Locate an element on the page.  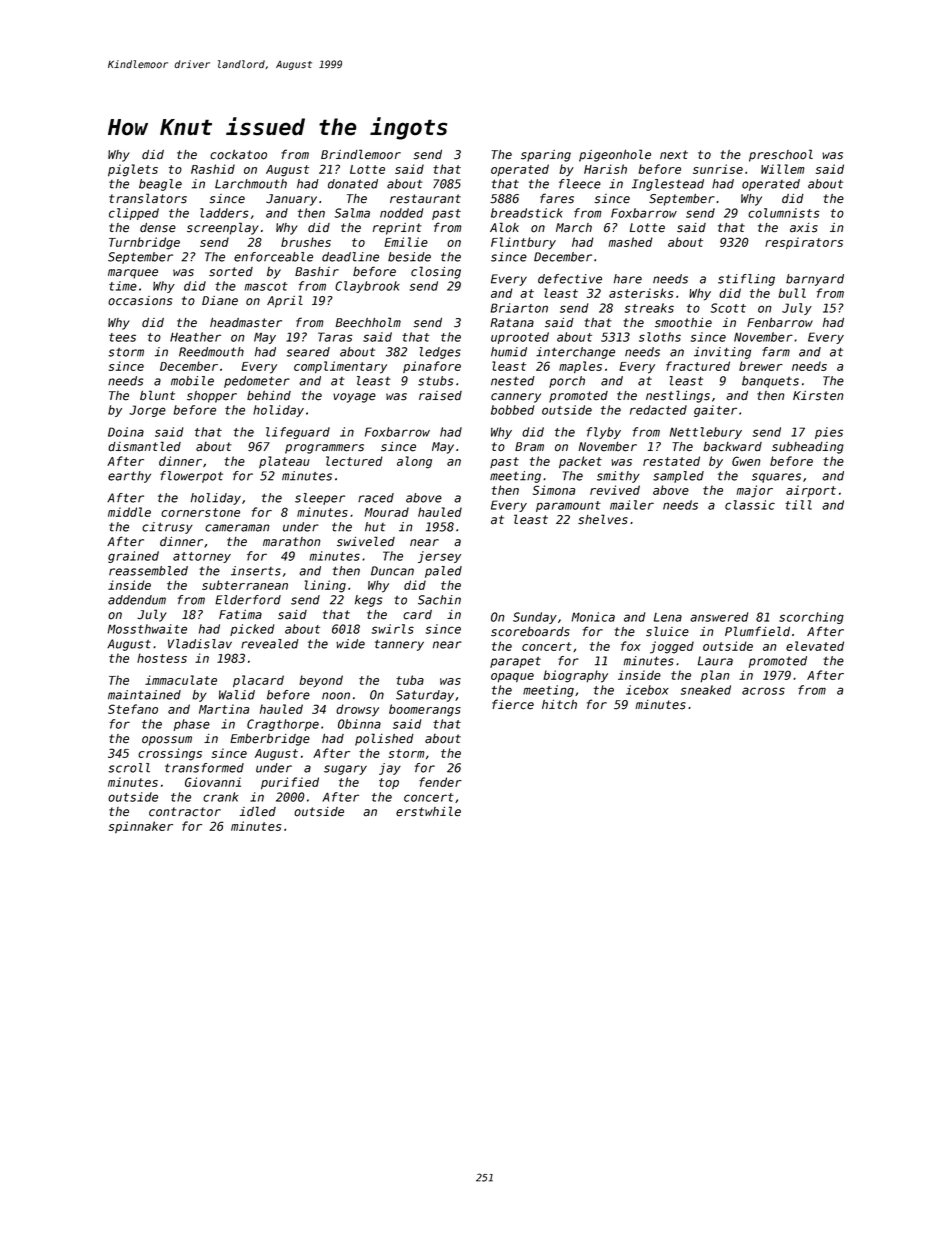
columnists is located at coordinates (784, 213).
